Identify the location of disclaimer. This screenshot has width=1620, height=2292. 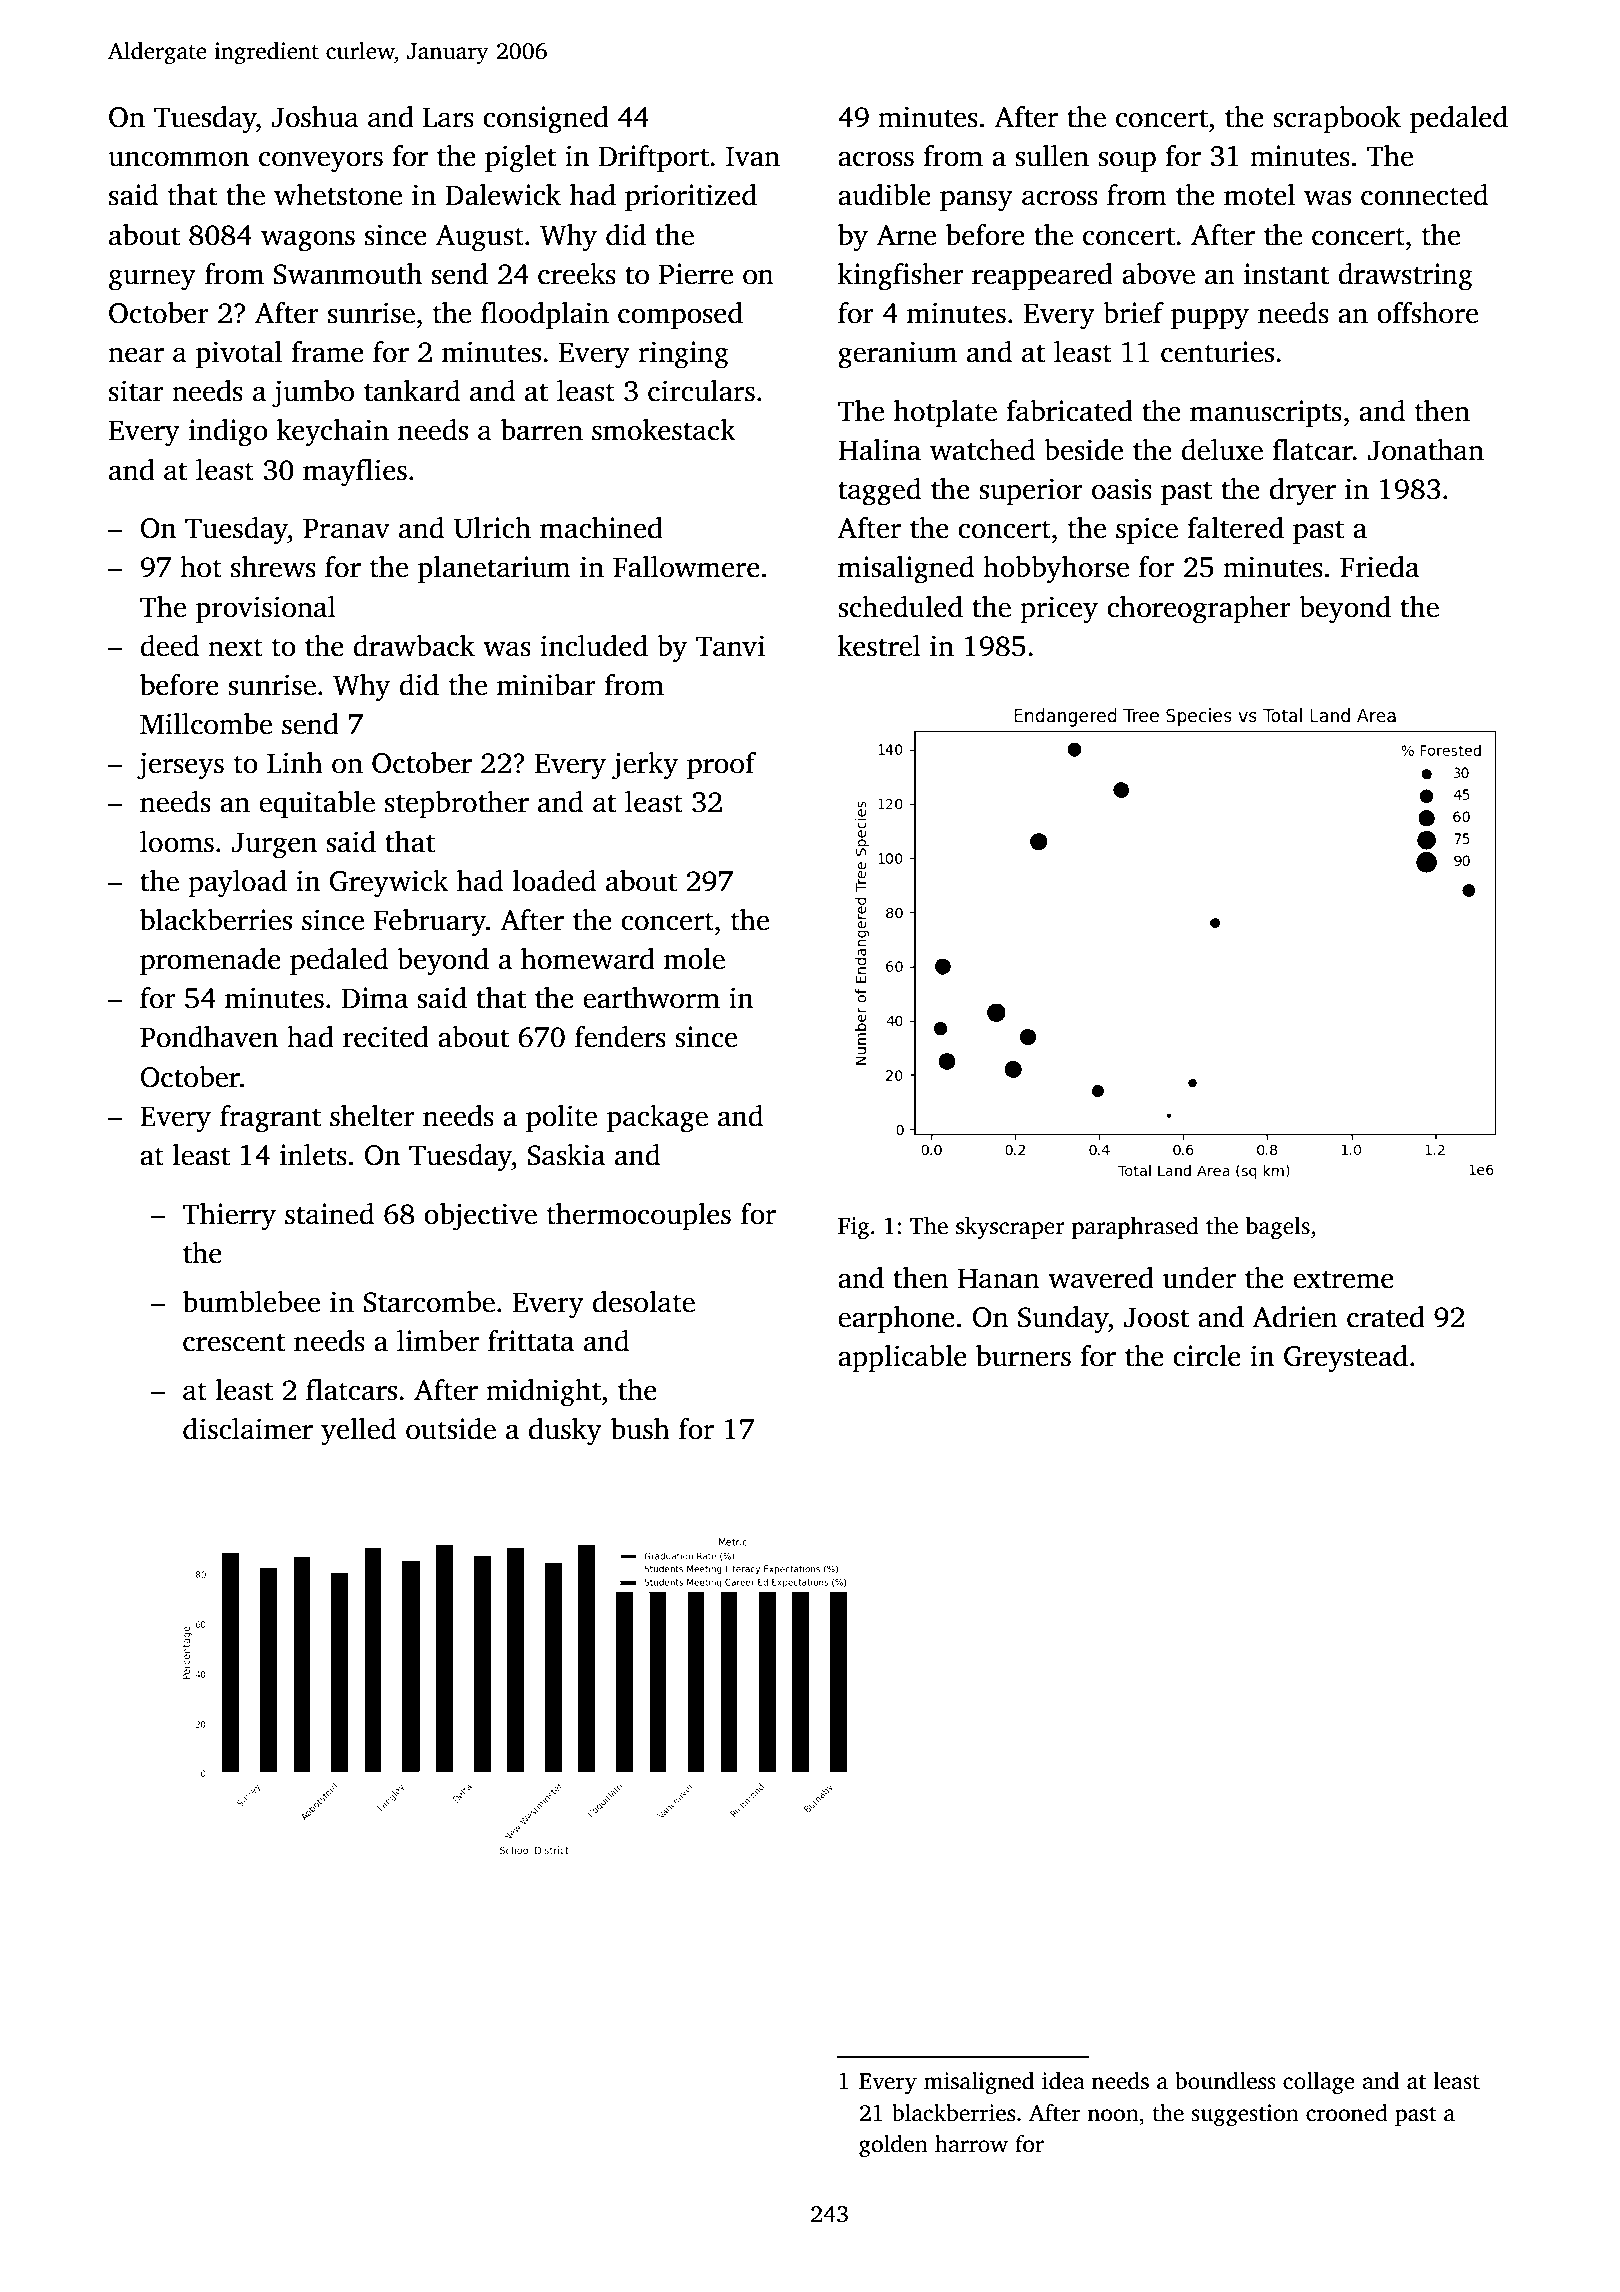
(248, 1429).
